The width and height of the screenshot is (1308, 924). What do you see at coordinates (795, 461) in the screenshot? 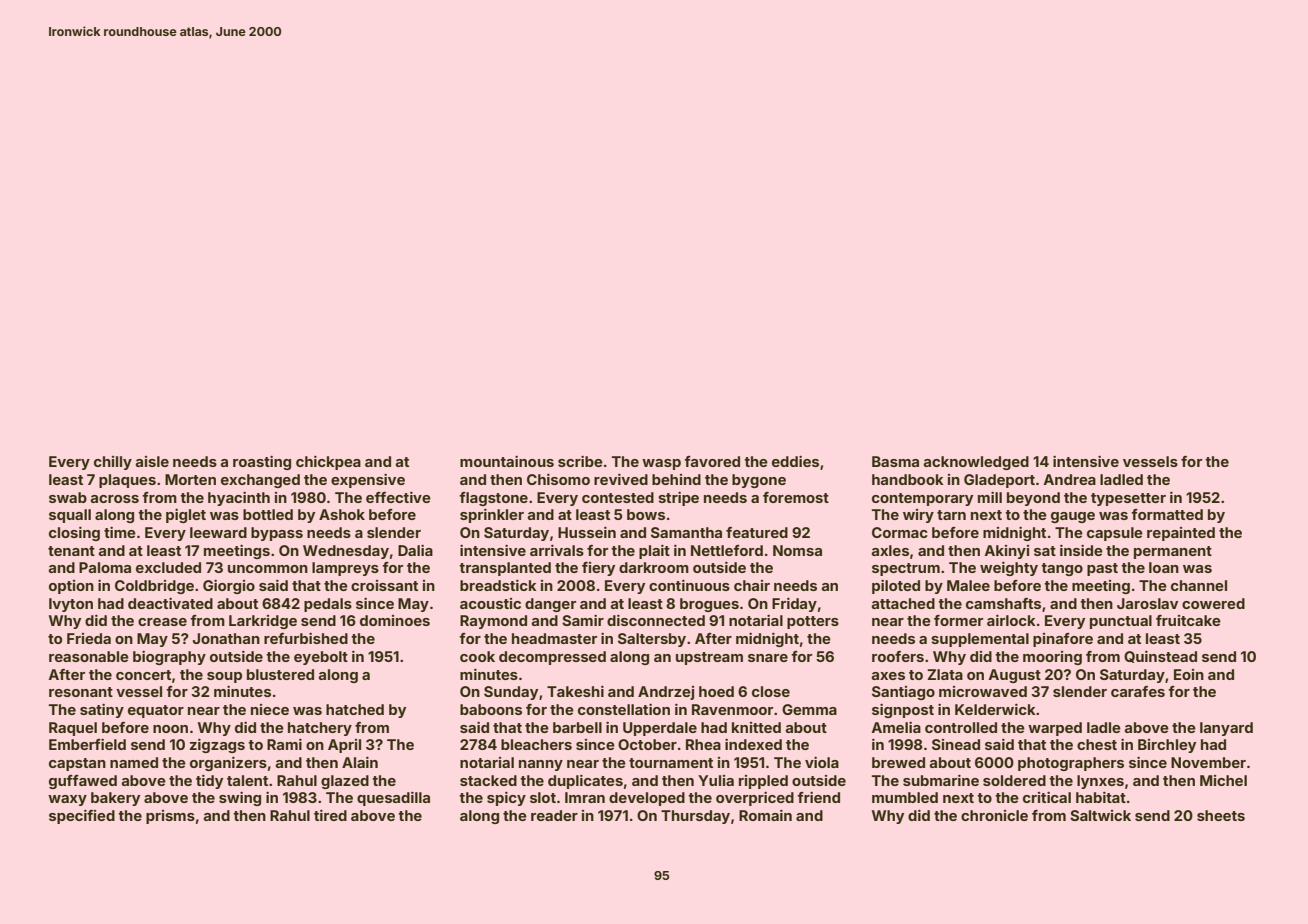
I see `eddies` at bounding box center [795, 461].
